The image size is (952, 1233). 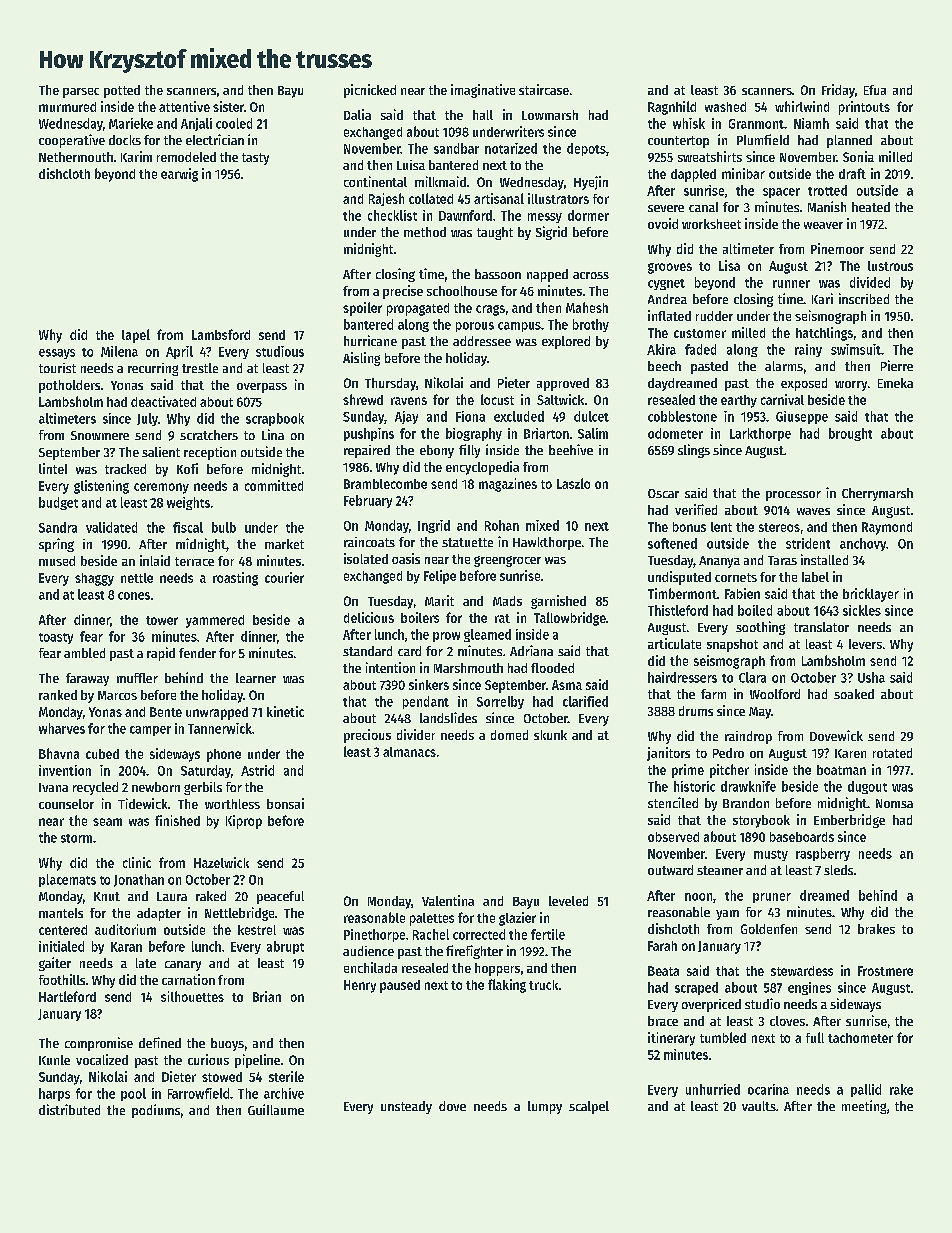 What do you see at coordinates (760, 434) in the image?
I see `Larkthorpe` at bounding box center [760, 434].
